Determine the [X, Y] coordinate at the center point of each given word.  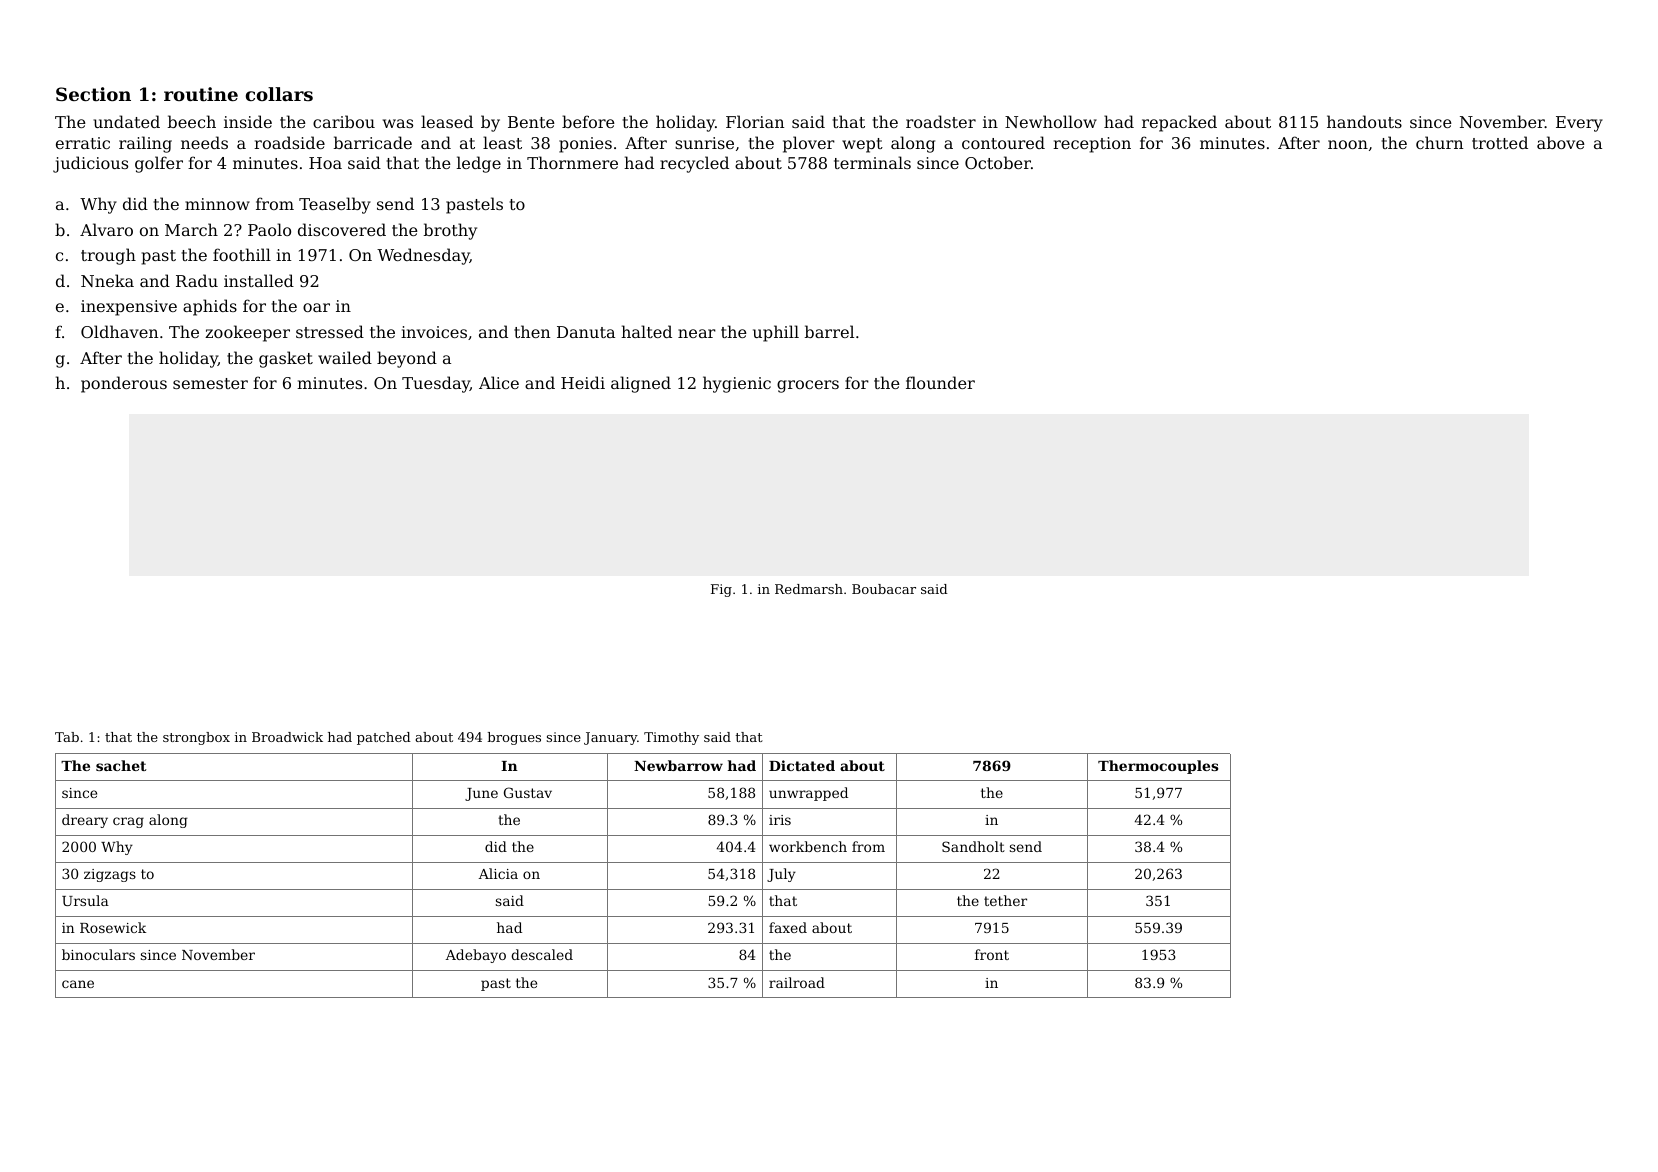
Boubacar [884, 589]
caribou [344, 121]
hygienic [737, 384]
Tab [67, 737]
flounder [940, 382]
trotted [1500, 142]
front [992, 954]
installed [259, 280]
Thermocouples [1158, 767]
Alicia [498, 873]
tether [1005, 900]
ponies [585, 145]
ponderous [124, 384]
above [1561, 142]
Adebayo [476, 956]
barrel [829, 331]
